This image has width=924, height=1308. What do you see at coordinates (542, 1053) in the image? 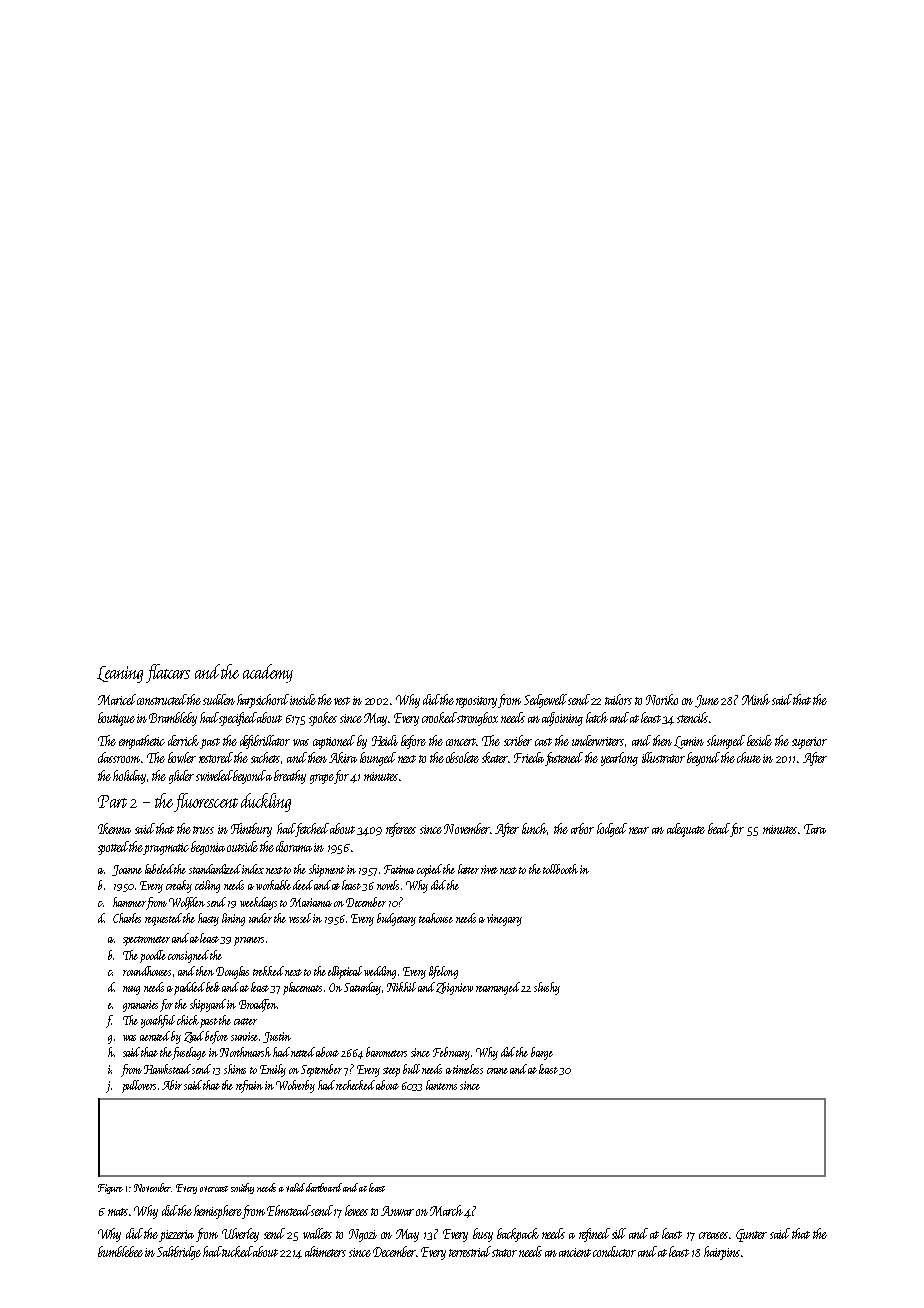
I see `barge` at bounding box center [542, 1053].
